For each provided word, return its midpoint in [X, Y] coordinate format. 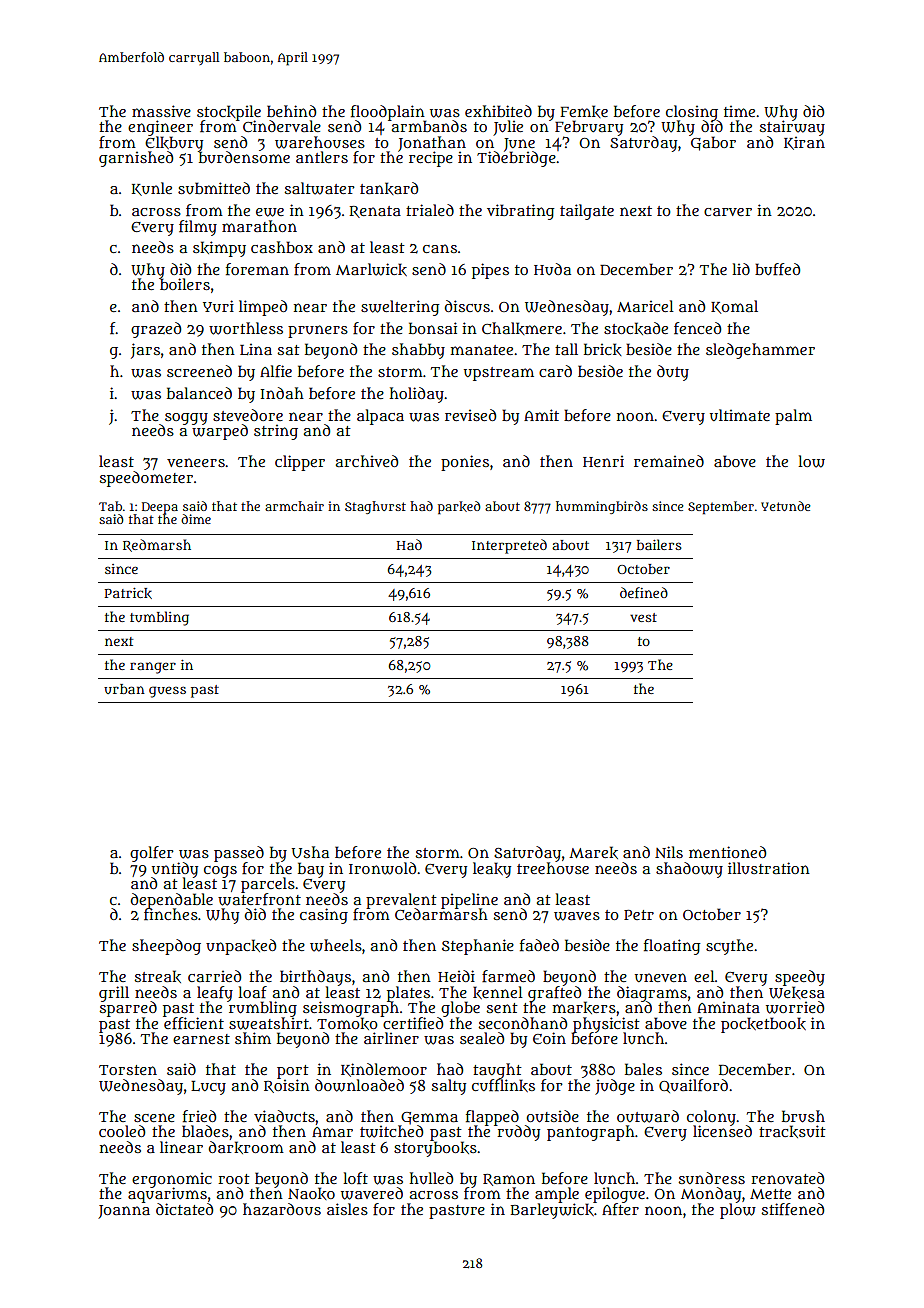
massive [161, 111]
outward [648, 1116]
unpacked [241, 947]
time [739, 111]
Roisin [287, 1086]
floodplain [388, 112]
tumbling [159, 618]
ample [557, 1195]
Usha [310, 852]
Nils [669, 852]
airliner [391, 1038]
